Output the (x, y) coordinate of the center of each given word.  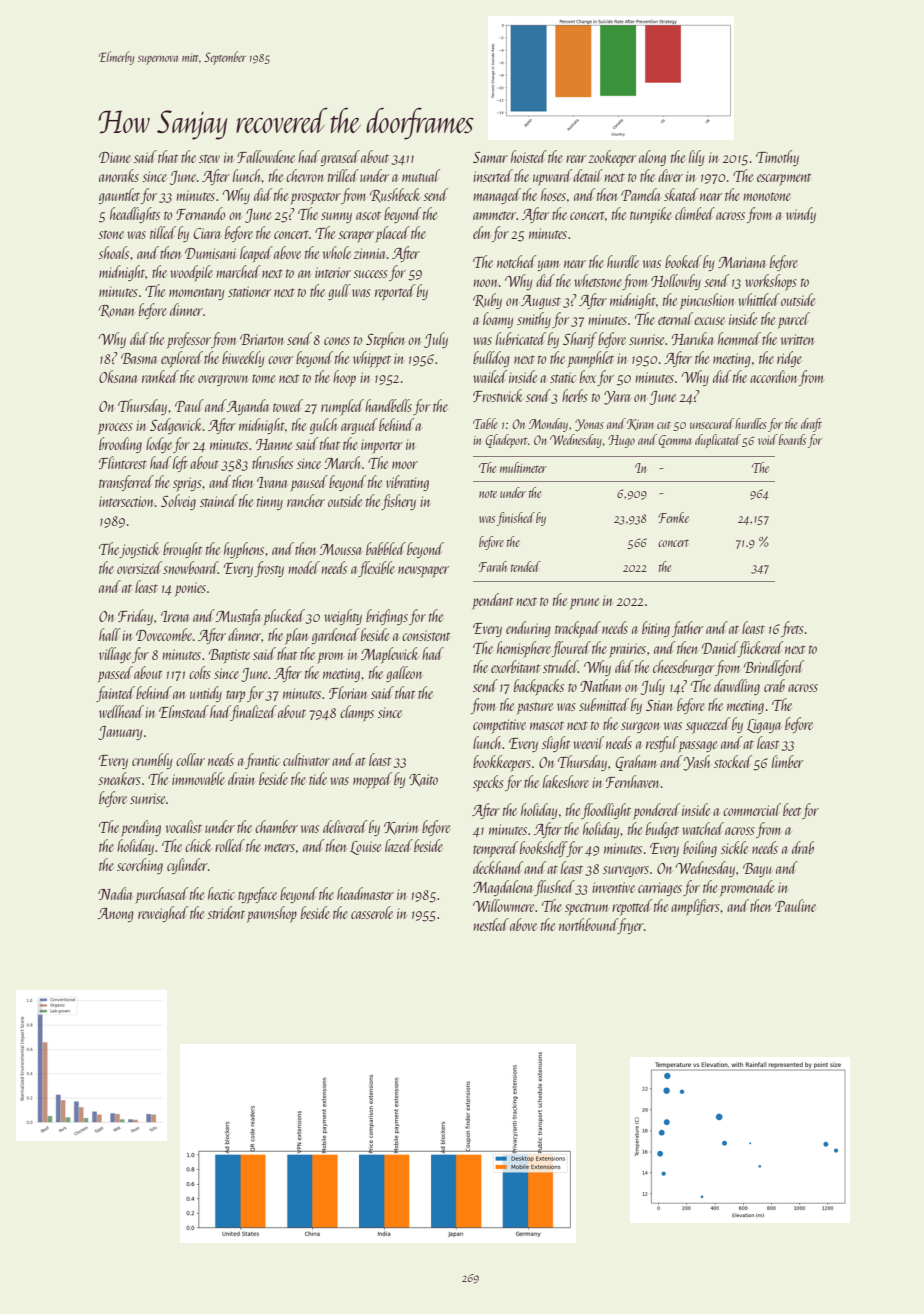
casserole (372, 912)
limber (787, 761)
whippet (372, 359)
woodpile (191, 273)
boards (792, 439)
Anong (116, 915)
